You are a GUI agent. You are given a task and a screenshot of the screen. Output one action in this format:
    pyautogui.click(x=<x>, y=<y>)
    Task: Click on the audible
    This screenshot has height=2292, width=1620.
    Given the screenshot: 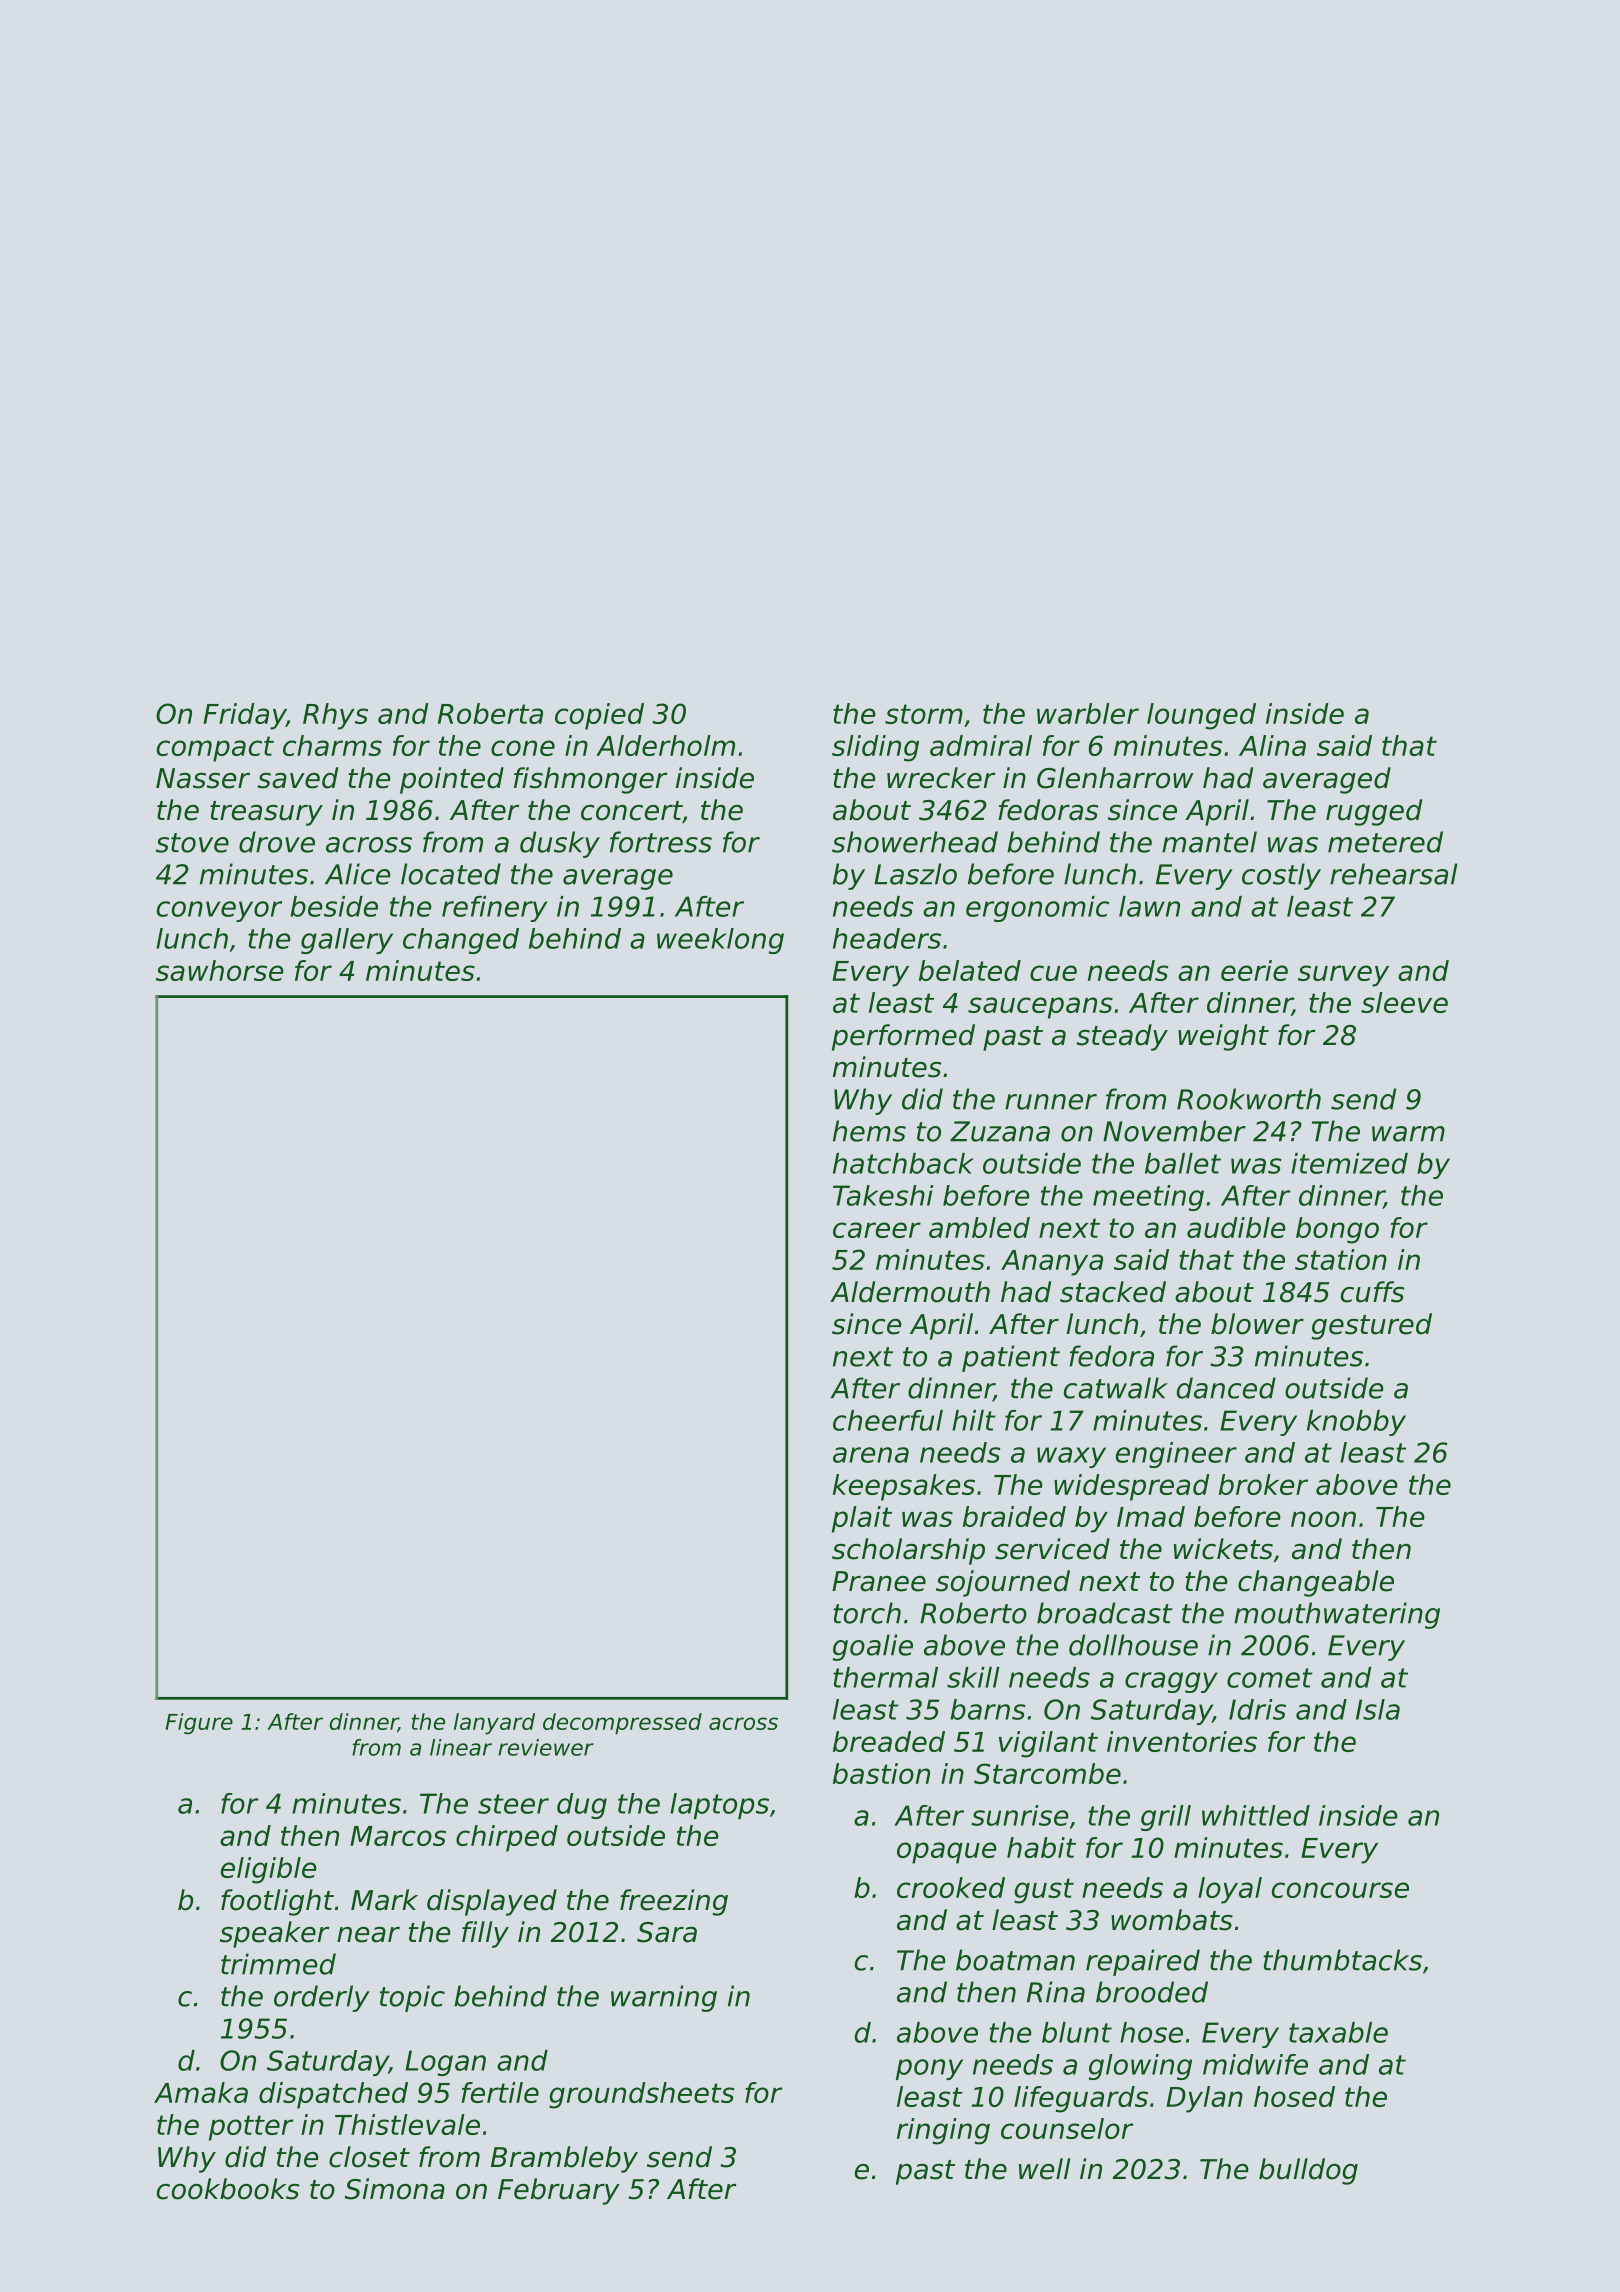 What is the action you would take?
    pyautogui.click(x=1236, y=1227)
